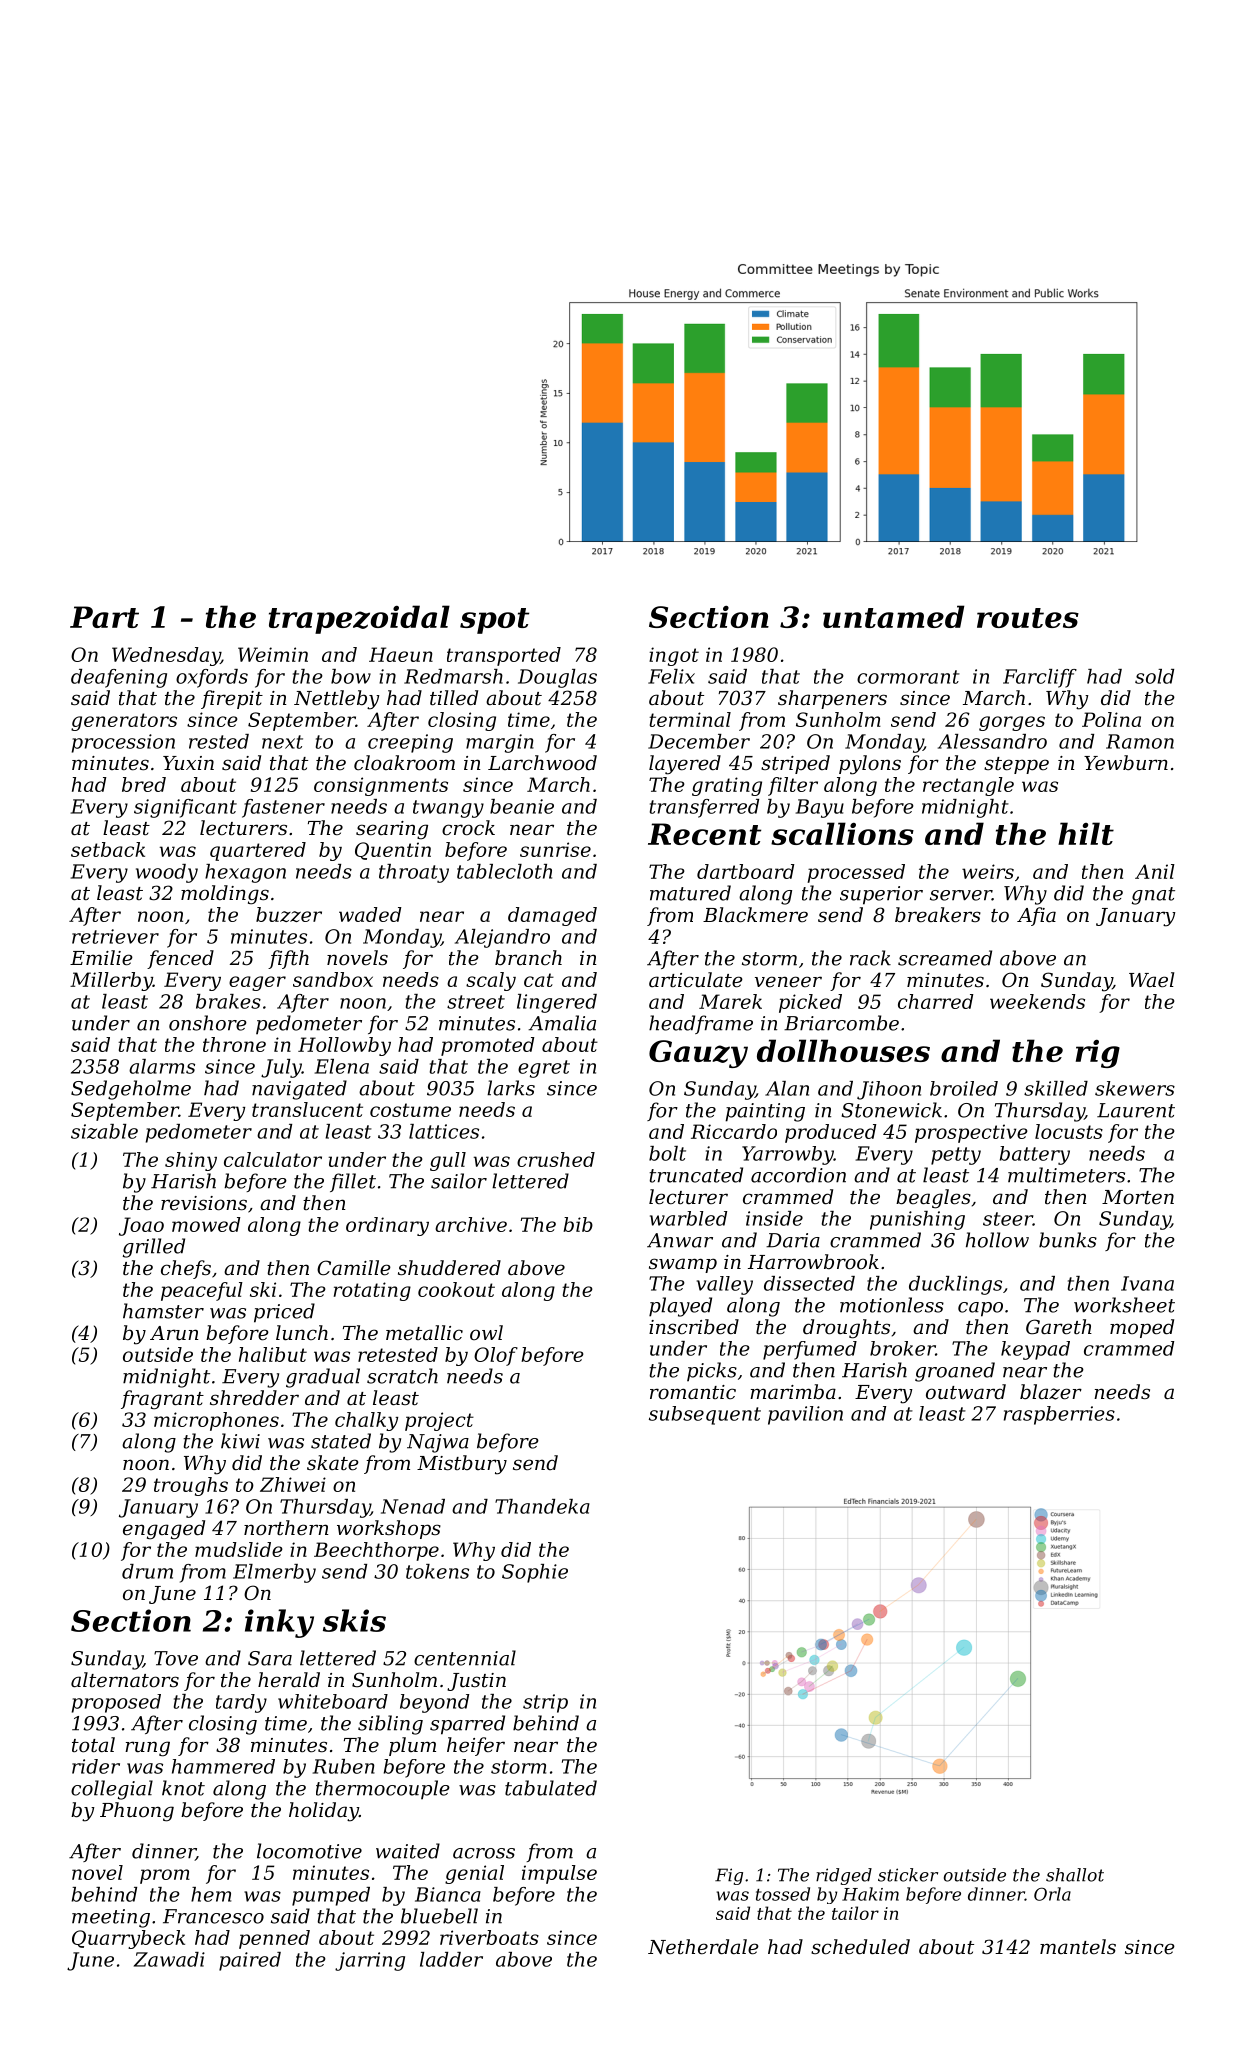 This document has width=1246, height=2053. I want to click on quartered, so click(258, 851).
